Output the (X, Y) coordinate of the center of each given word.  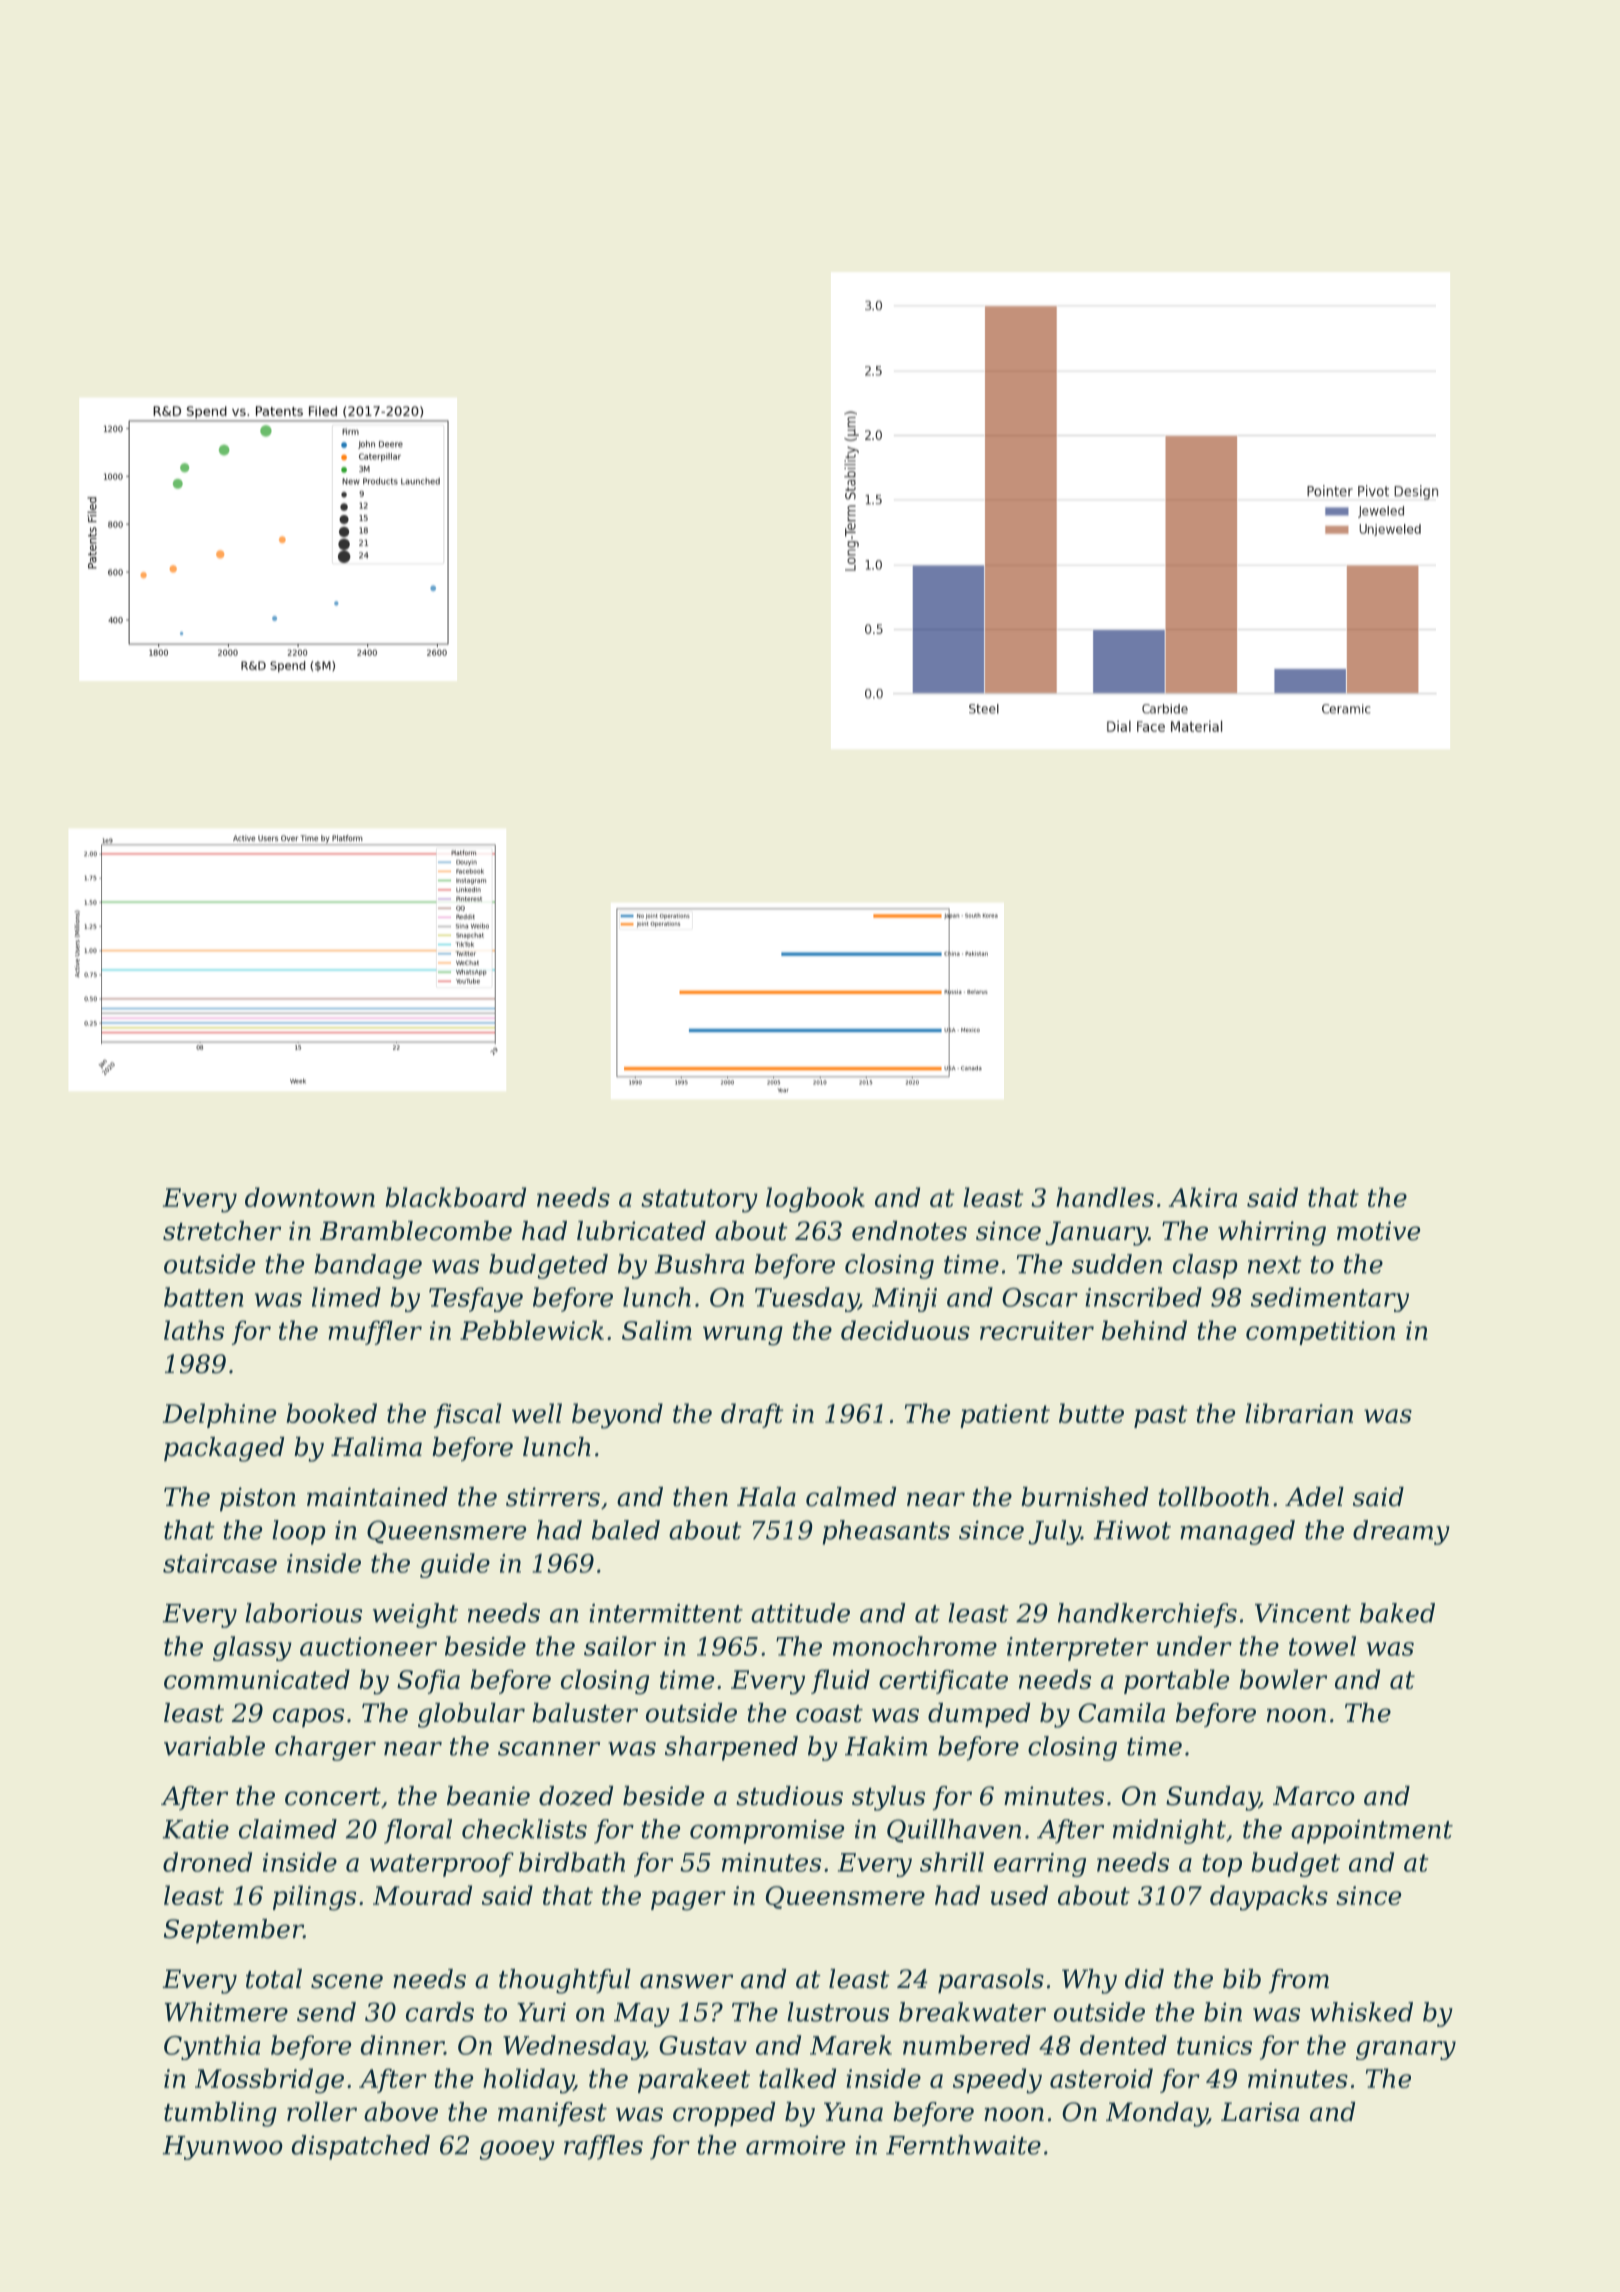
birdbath (572, 1862)
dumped (979, 1715)
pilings (314, 1898)
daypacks (1269, 1898)
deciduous (905, 1330)
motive (1378, 1231)
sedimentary (1330, 1299)
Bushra (699, 1264)
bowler (1283, 1679)
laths (194, 1330)
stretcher (222, 1231)
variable (214, 1746)
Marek (851, 2045)
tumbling (220, 2114)
